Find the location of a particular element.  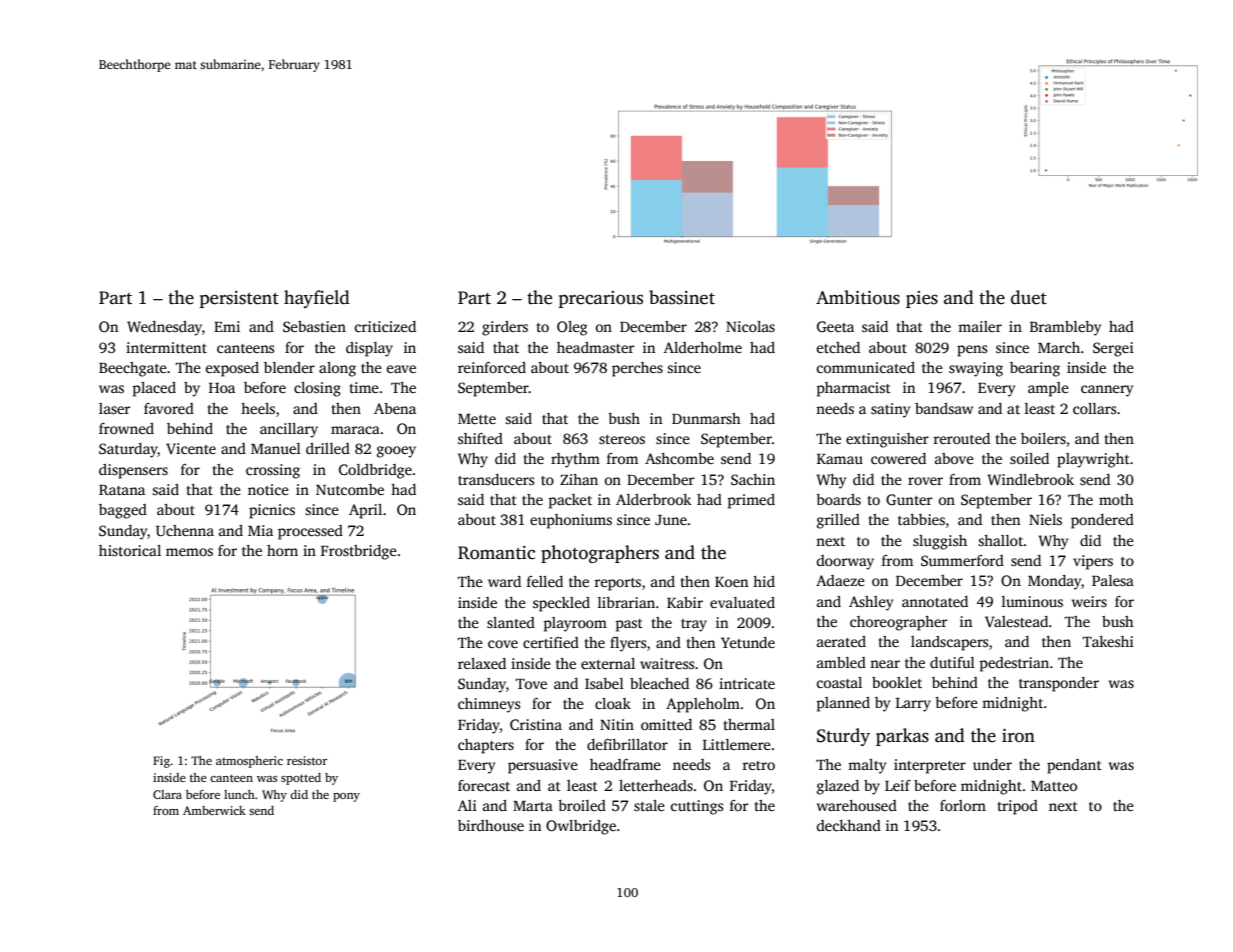

atmospheric is located at coordinates (249, 762).
